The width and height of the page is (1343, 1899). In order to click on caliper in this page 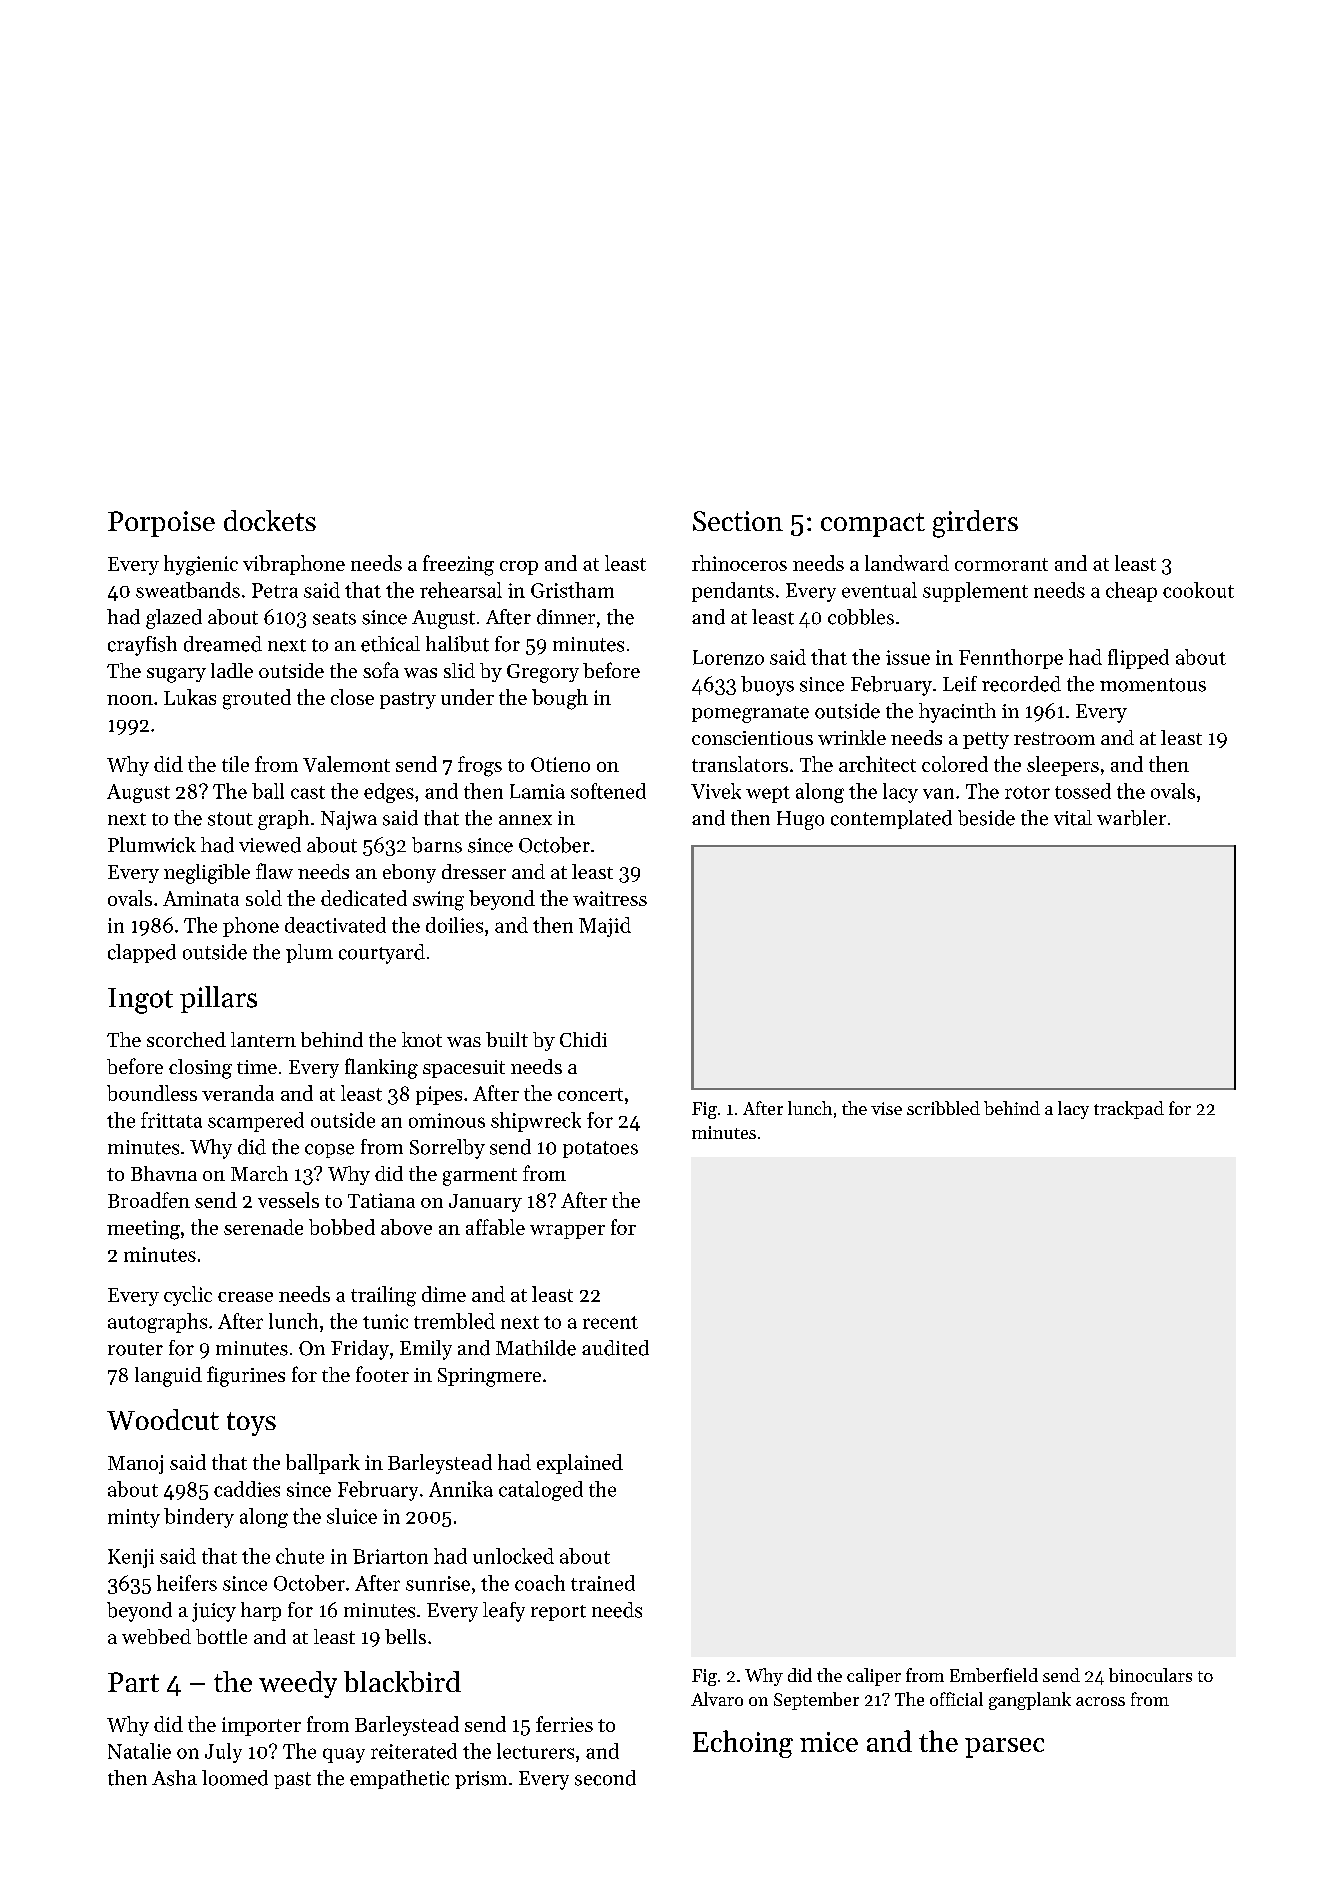, I will do `click(874, 1677)`.
